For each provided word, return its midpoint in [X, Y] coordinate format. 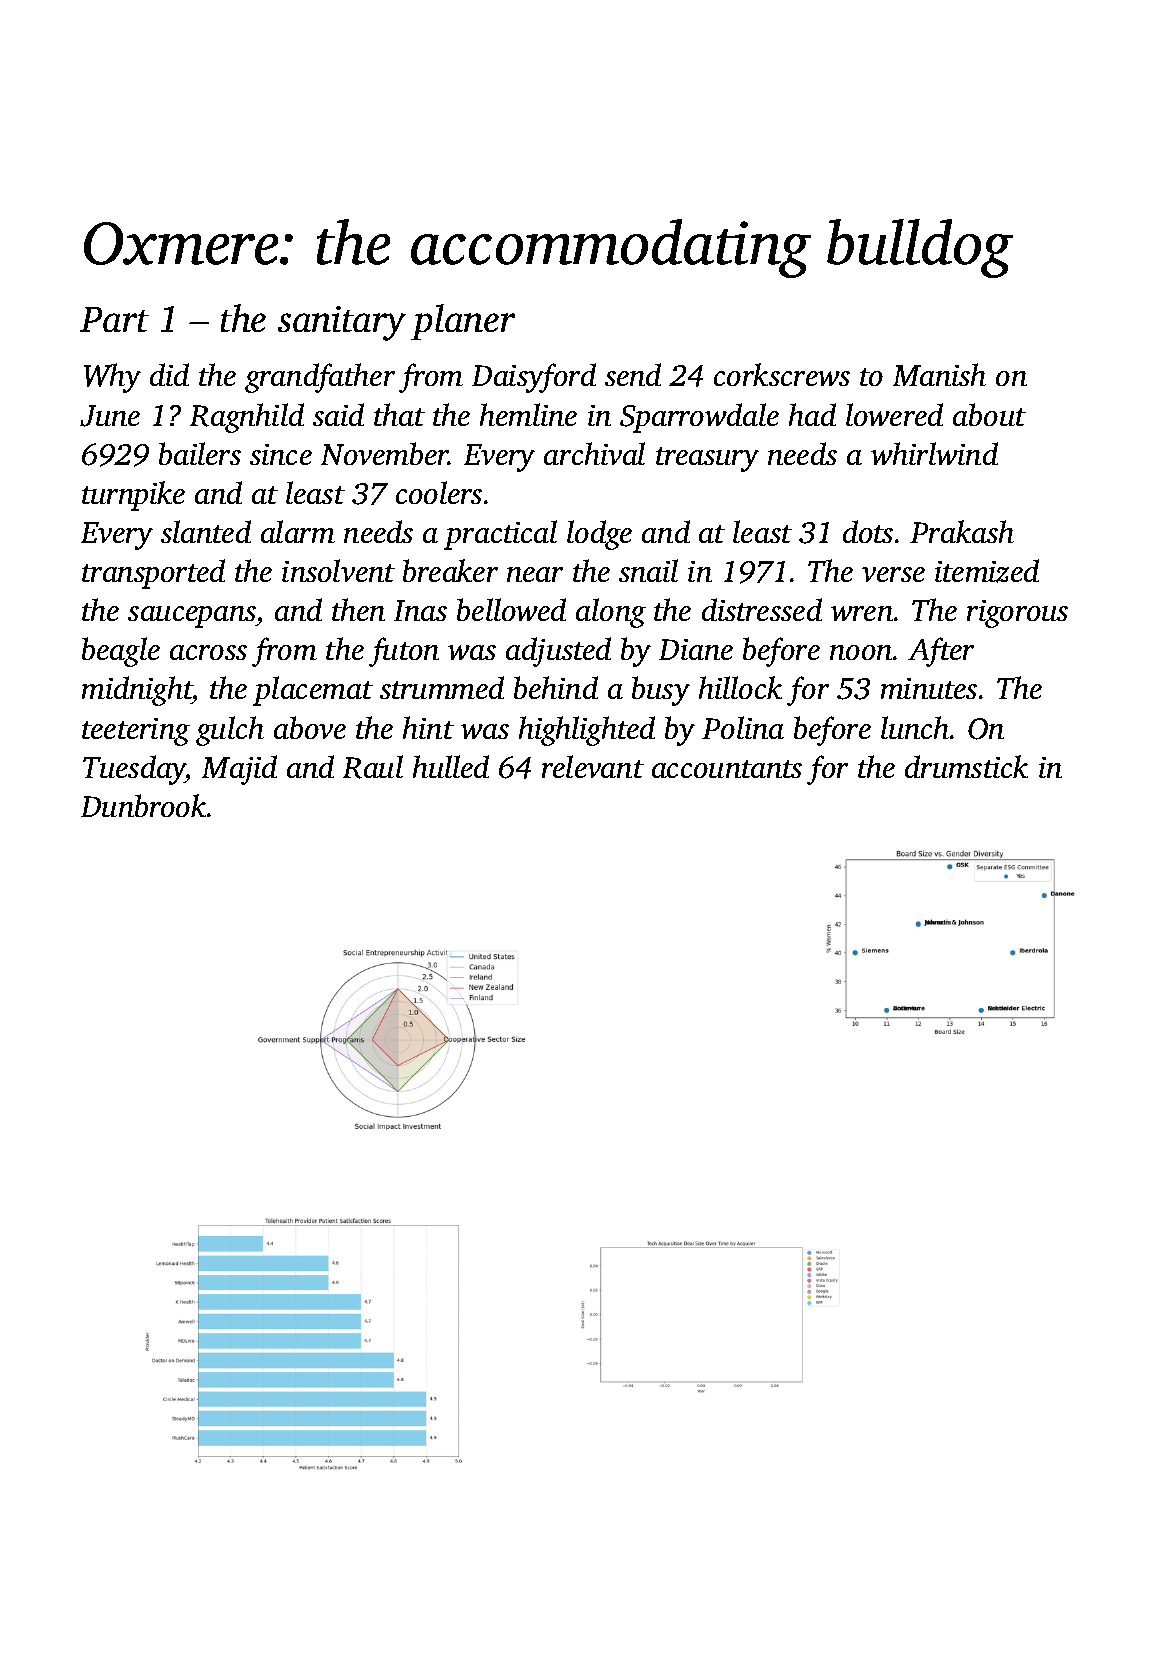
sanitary [342, 323]
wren [862, 613]
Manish [939, 374]
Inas [420, 610]
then [358, 609]
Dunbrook [143, 805]
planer [463, 322]
